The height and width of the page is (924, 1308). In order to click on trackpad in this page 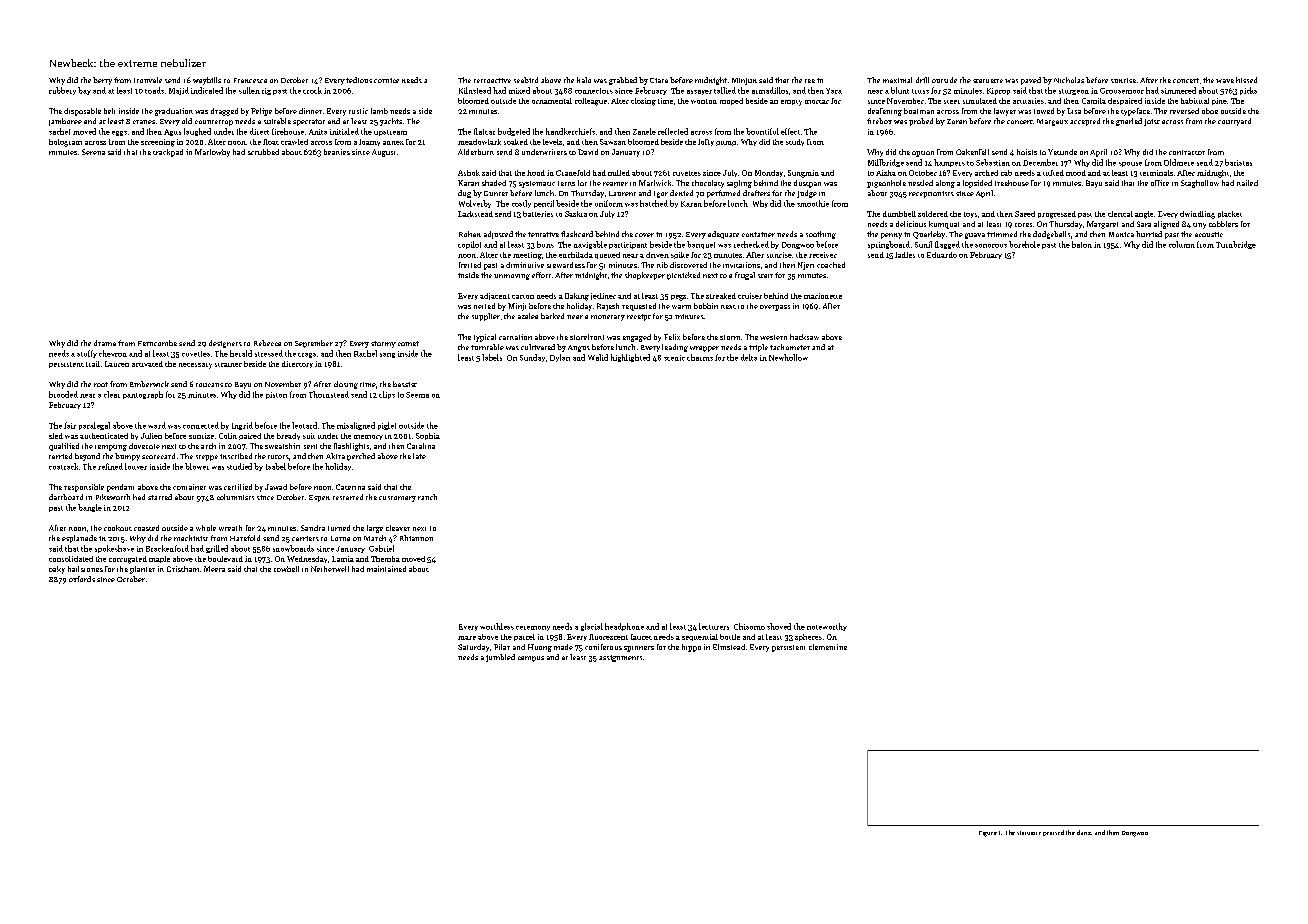, I will do `click(168, 153)`.
